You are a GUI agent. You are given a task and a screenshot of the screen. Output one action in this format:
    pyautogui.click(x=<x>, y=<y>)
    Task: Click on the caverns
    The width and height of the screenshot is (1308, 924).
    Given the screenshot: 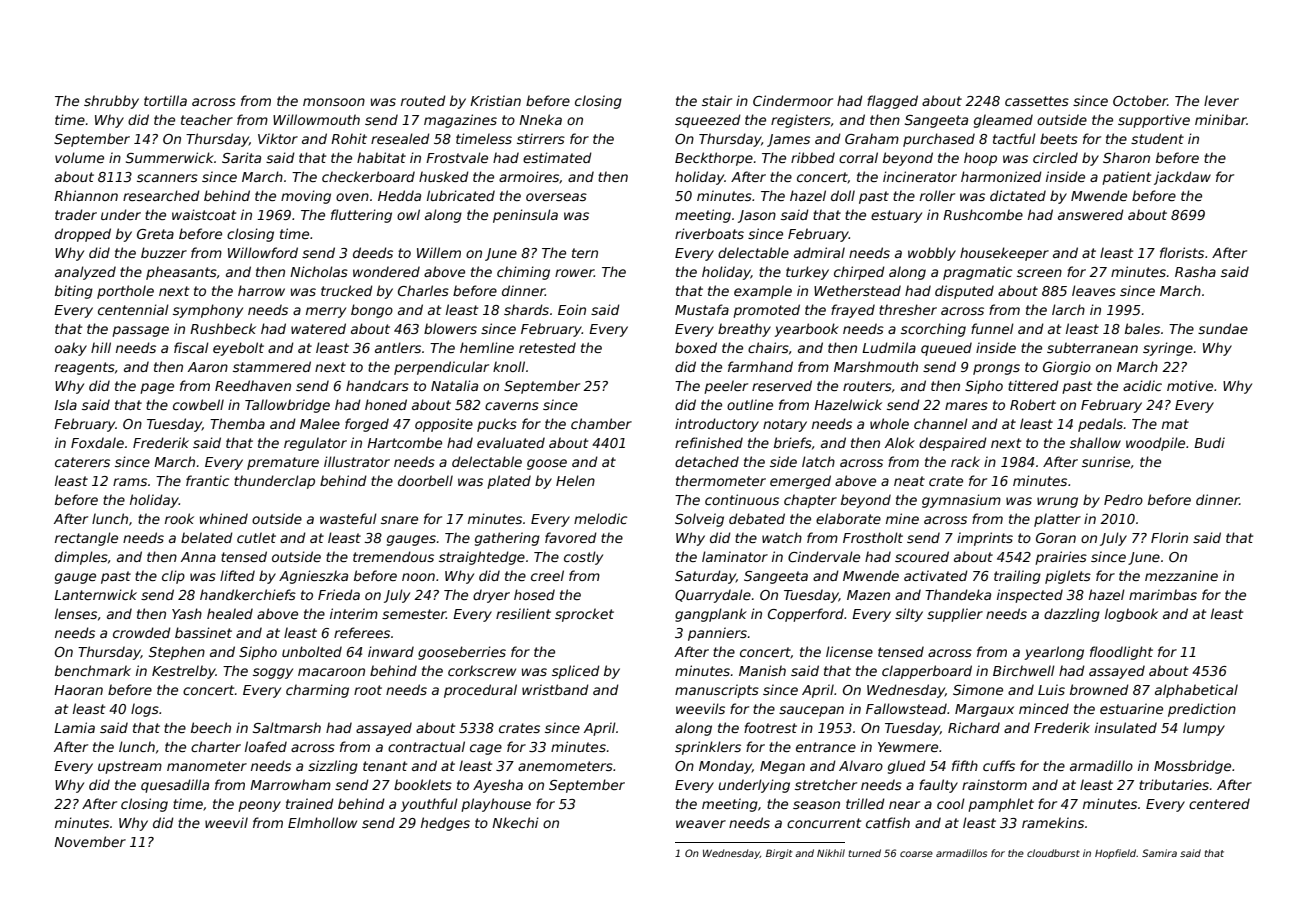 What is the action you would take?
    pyautogui.click(x=512, y=406)
